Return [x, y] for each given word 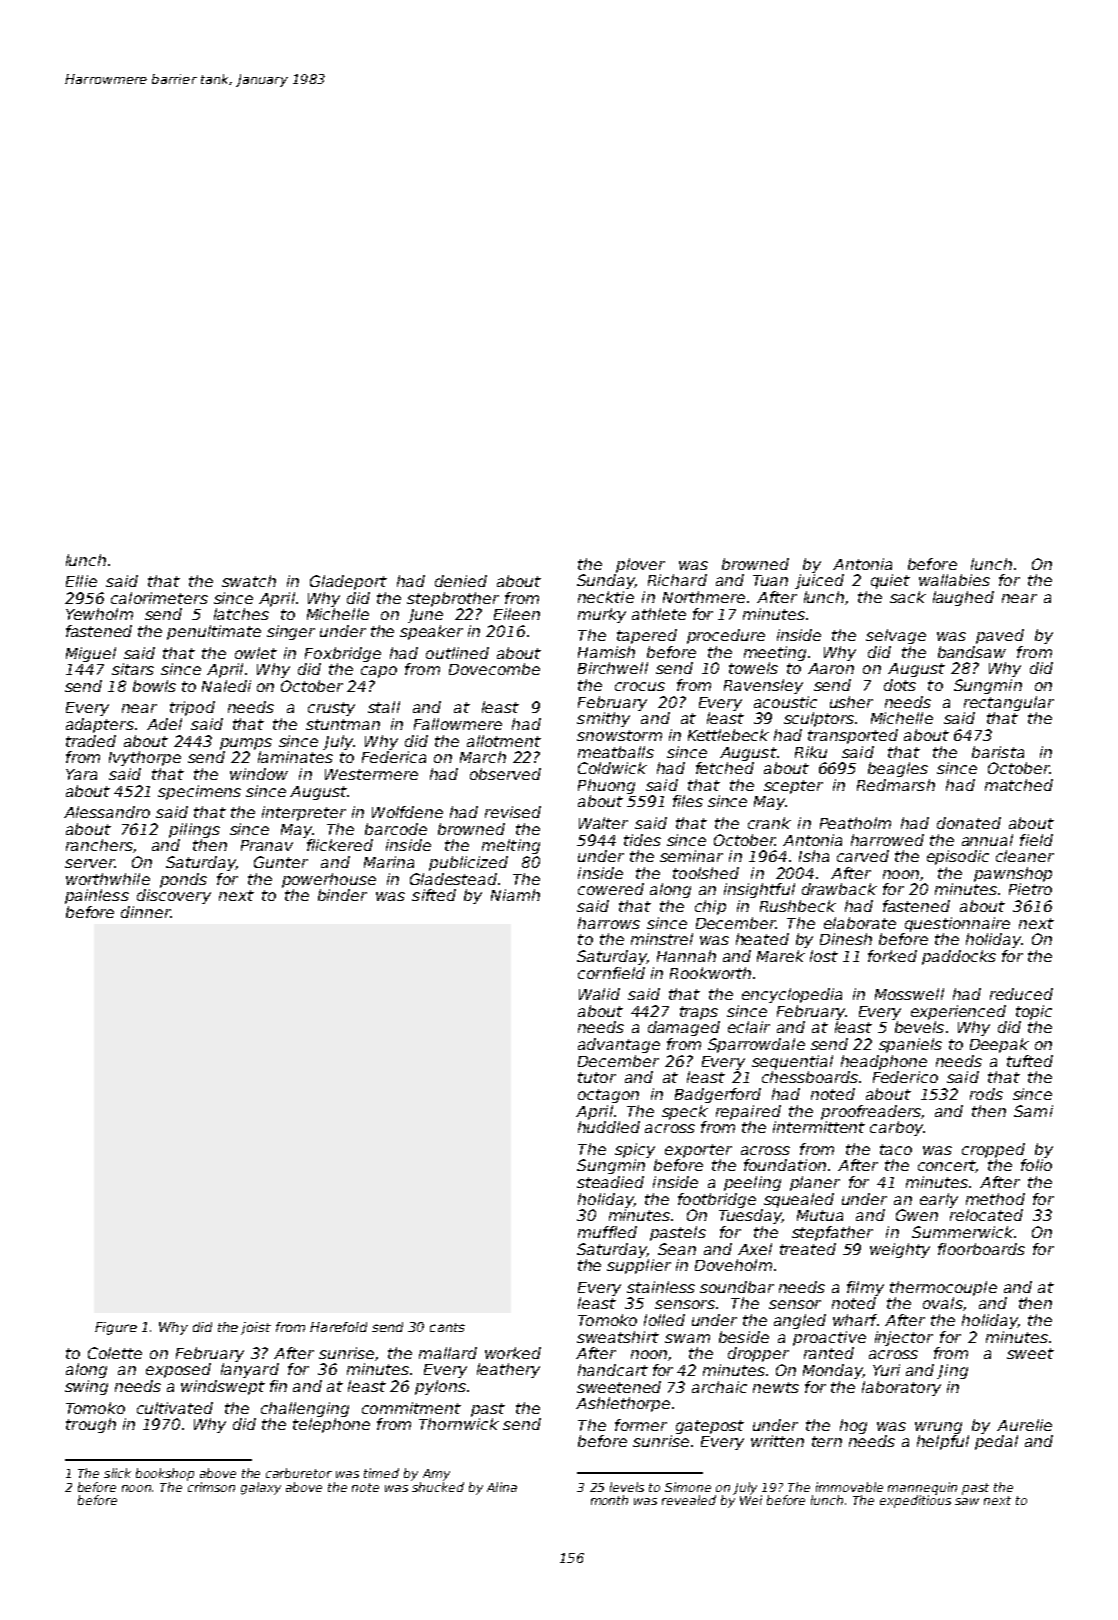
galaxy [261, 1488]
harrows [609, 923]
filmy [865, 1288]
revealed [689, 1500]
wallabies [954, 580]
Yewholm [99, 614]
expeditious [915, 1501]
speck [685, 1112]
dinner [145, 912]
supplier [639, 1266]
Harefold [338, 1327]
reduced [1021, 994]
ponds [183, 880]
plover [640, 565]
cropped [993, 1150]
